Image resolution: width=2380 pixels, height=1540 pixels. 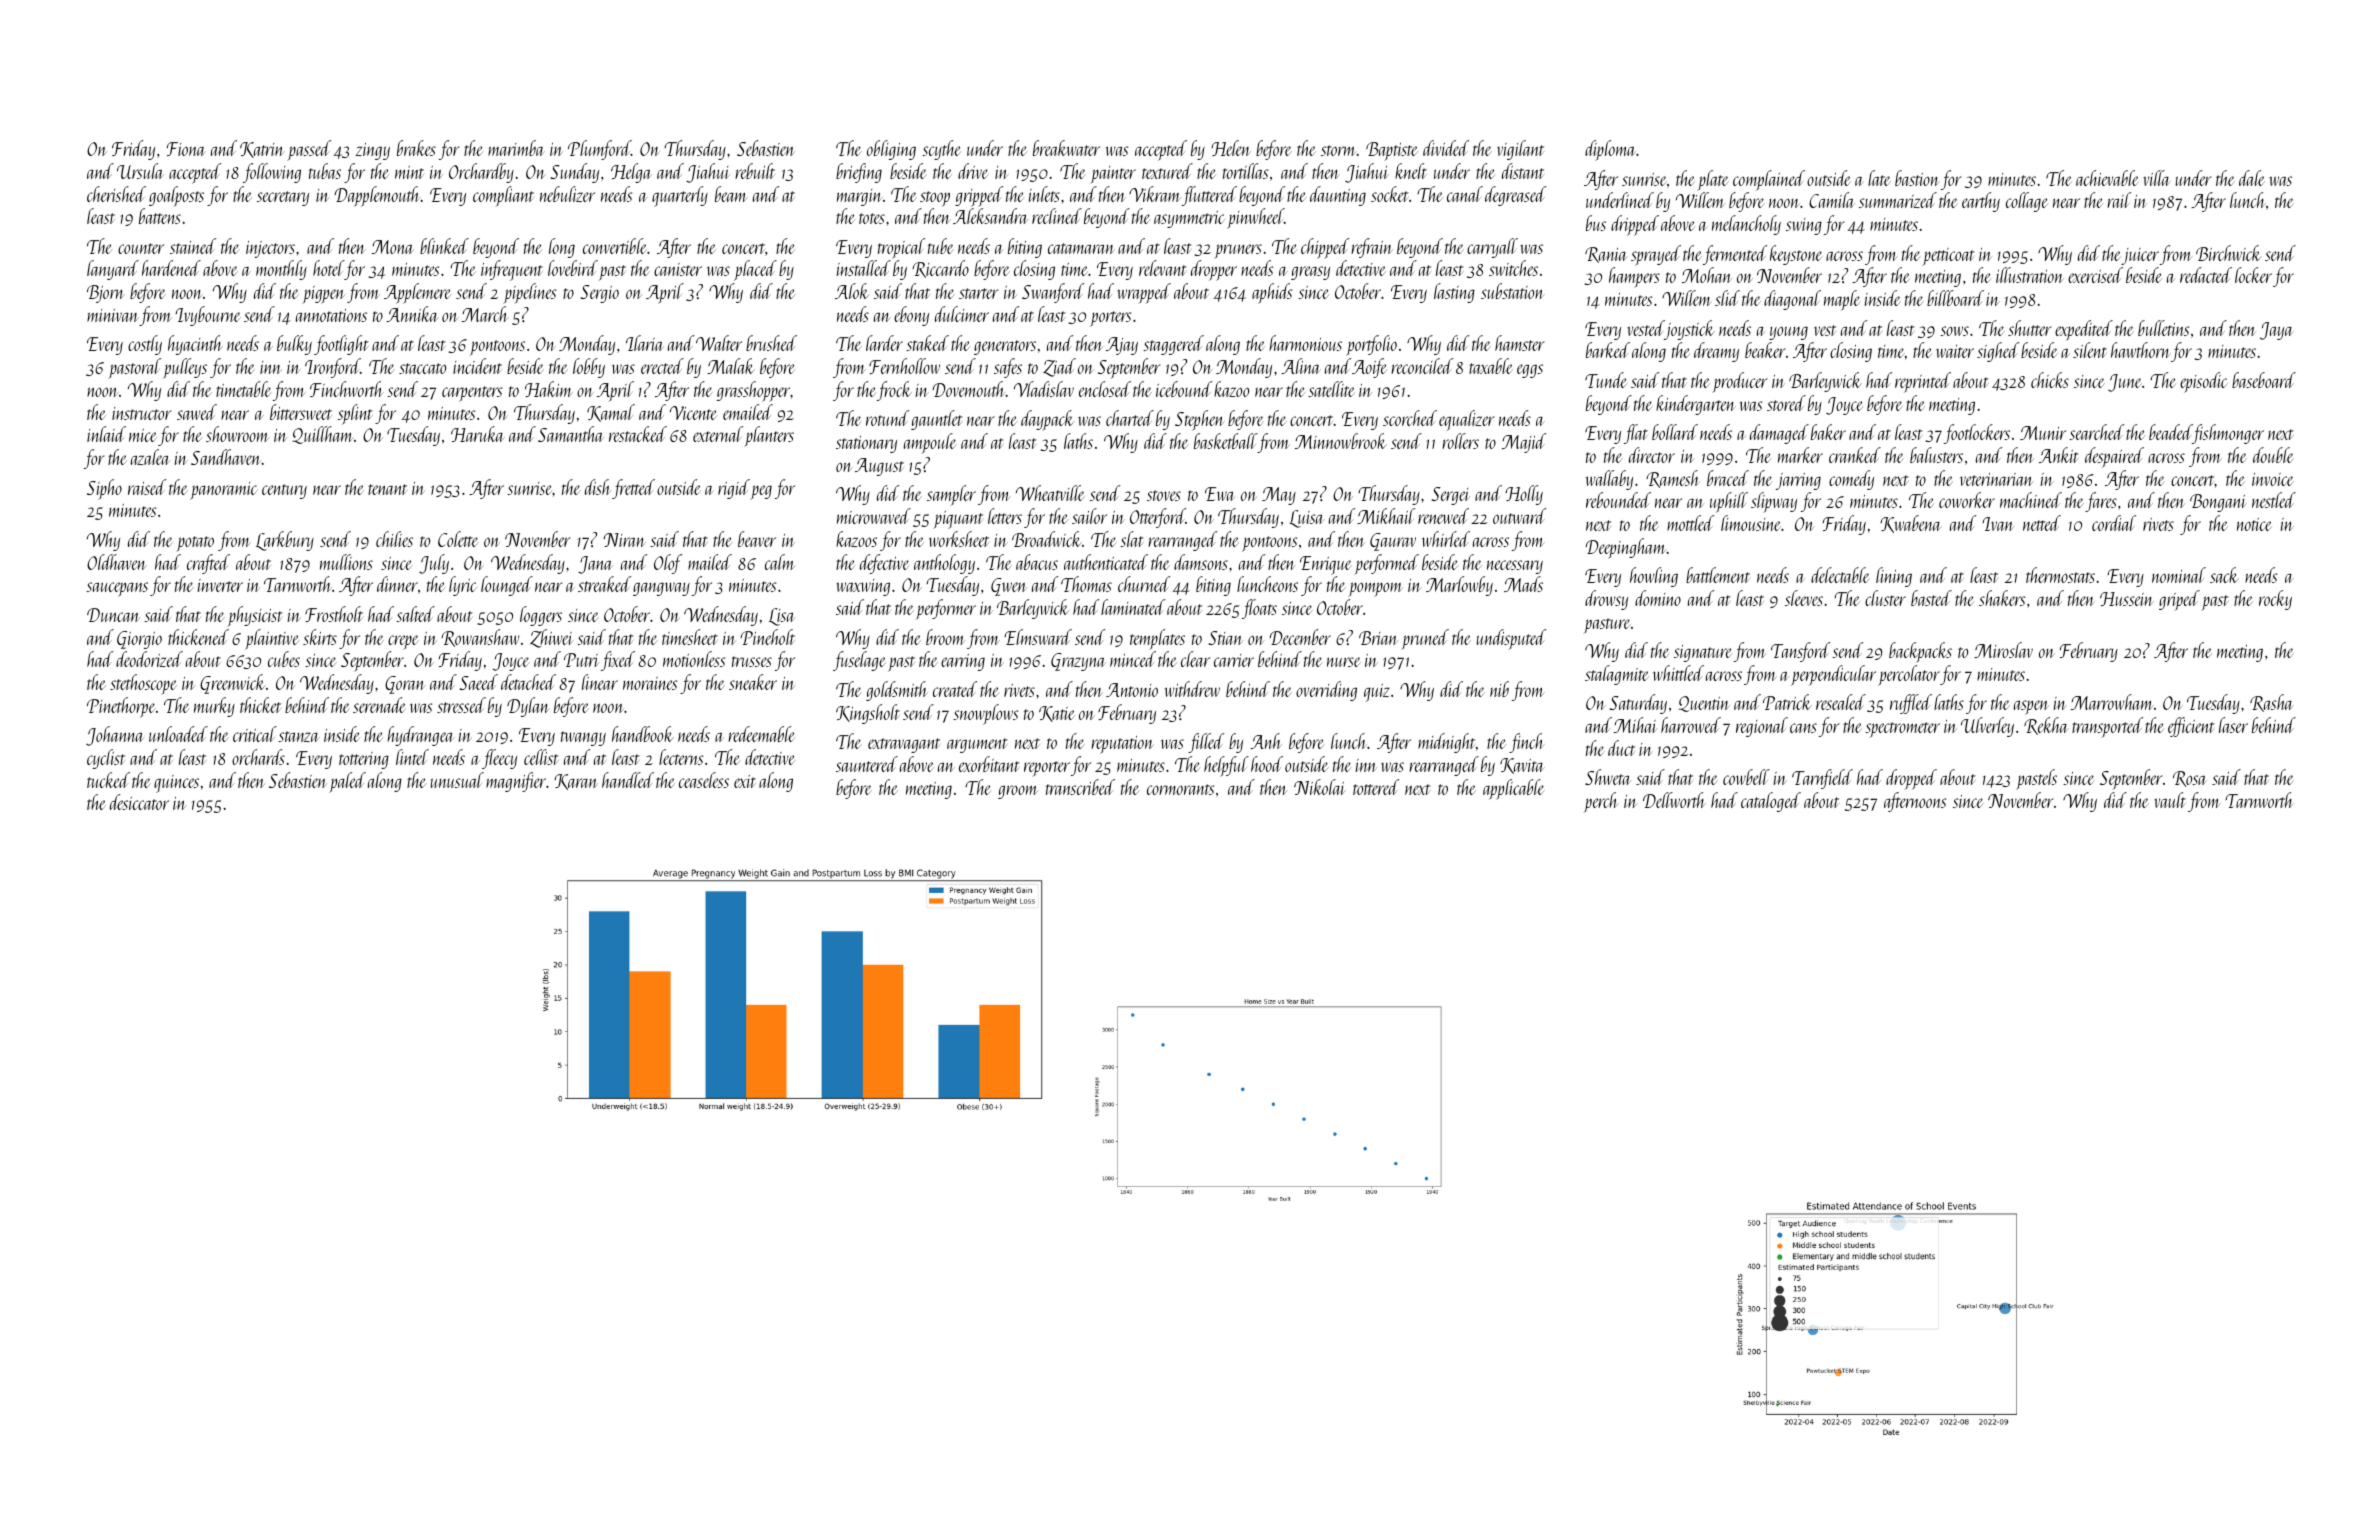 What do you see at coordinates (2140, 256) in the page?
I see `juicer` at bounding box center [2140, 256].
